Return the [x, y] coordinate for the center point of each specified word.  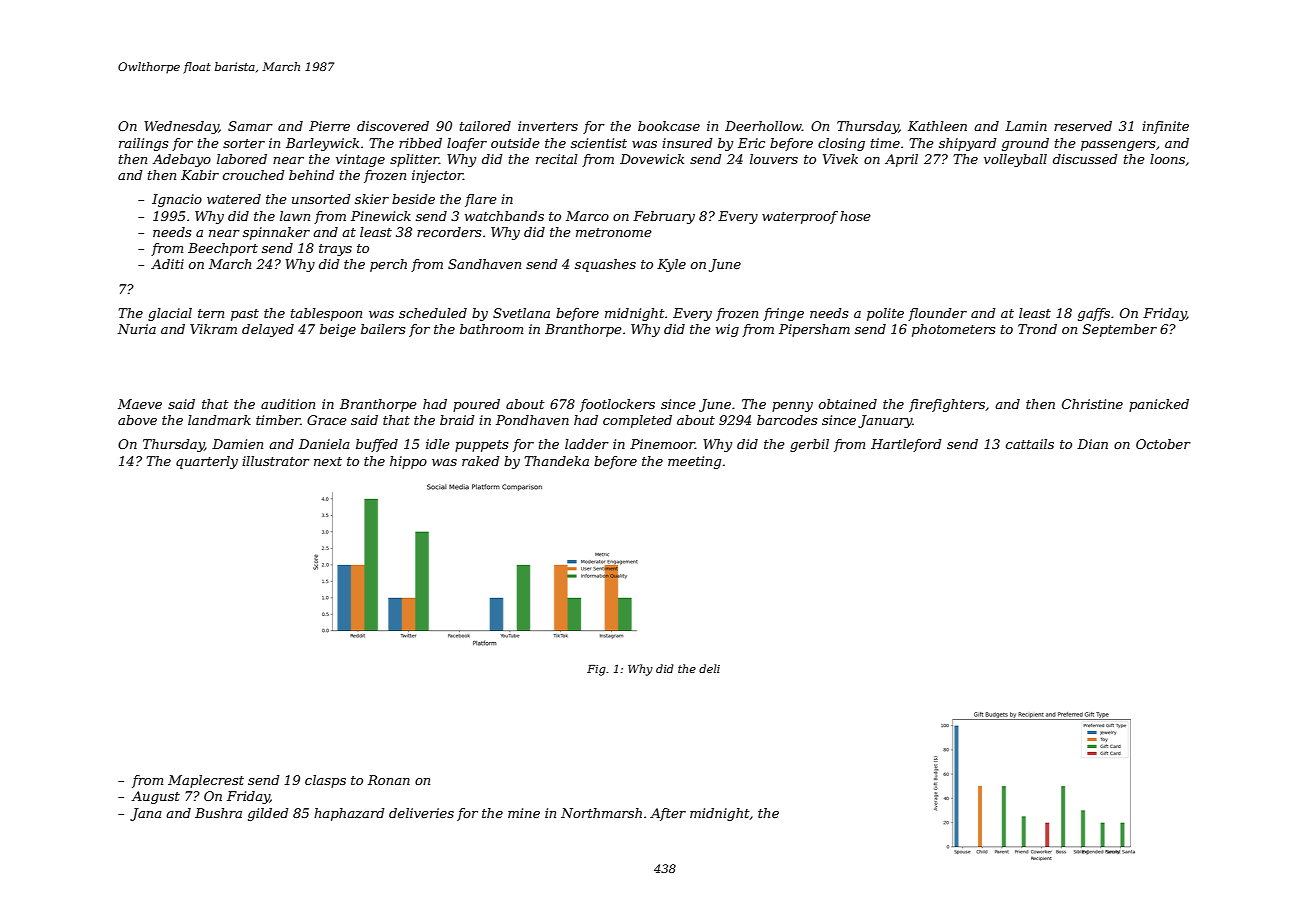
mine [524, 813]
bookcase [669, 126]
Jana [146, 814]
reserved [1083, 126]
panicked [1159, 405]
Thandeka [556, 461]
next [328, 461]
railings [143, 144]
